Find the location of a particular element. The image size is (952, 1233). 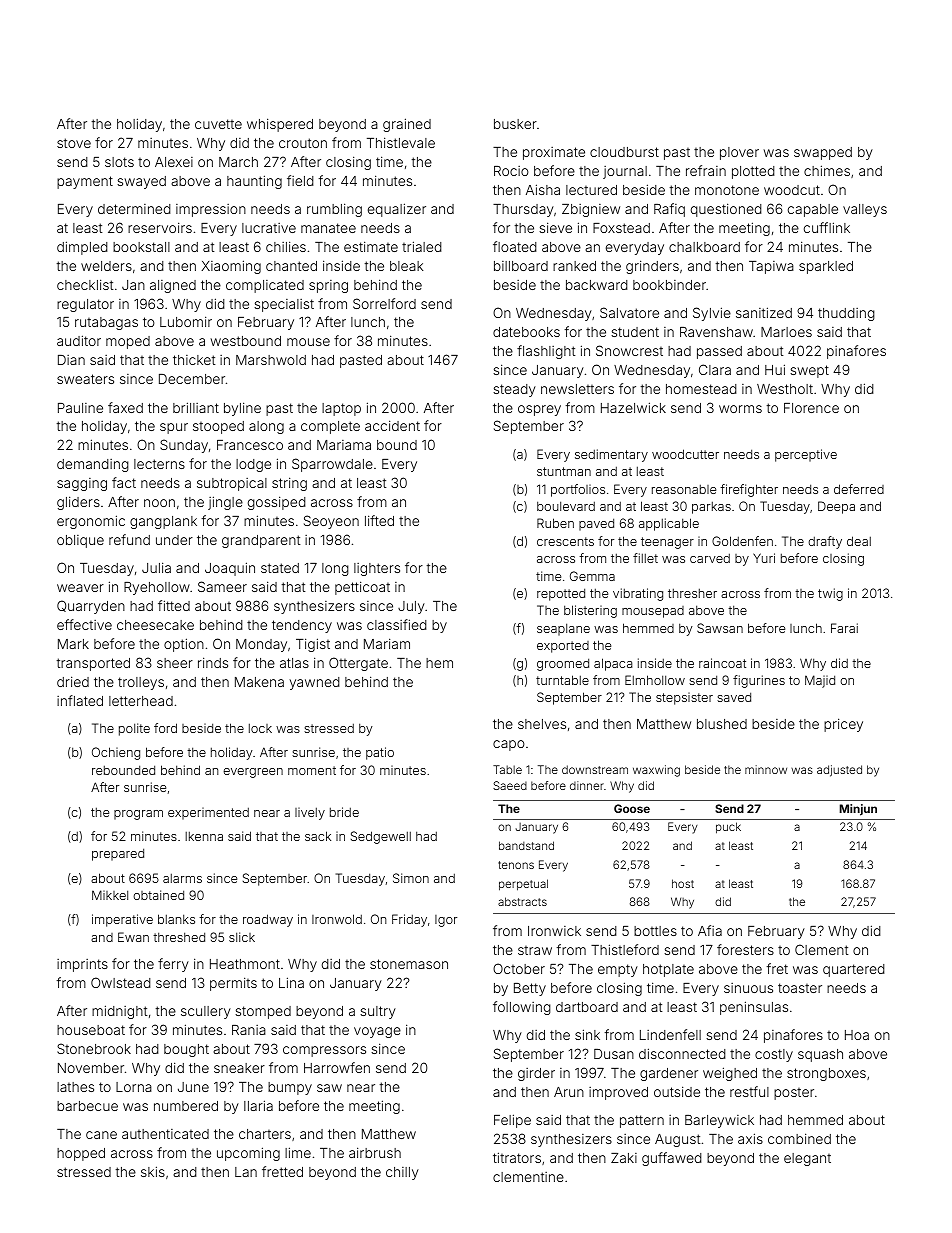

under is located at coordinates (174, 540).
